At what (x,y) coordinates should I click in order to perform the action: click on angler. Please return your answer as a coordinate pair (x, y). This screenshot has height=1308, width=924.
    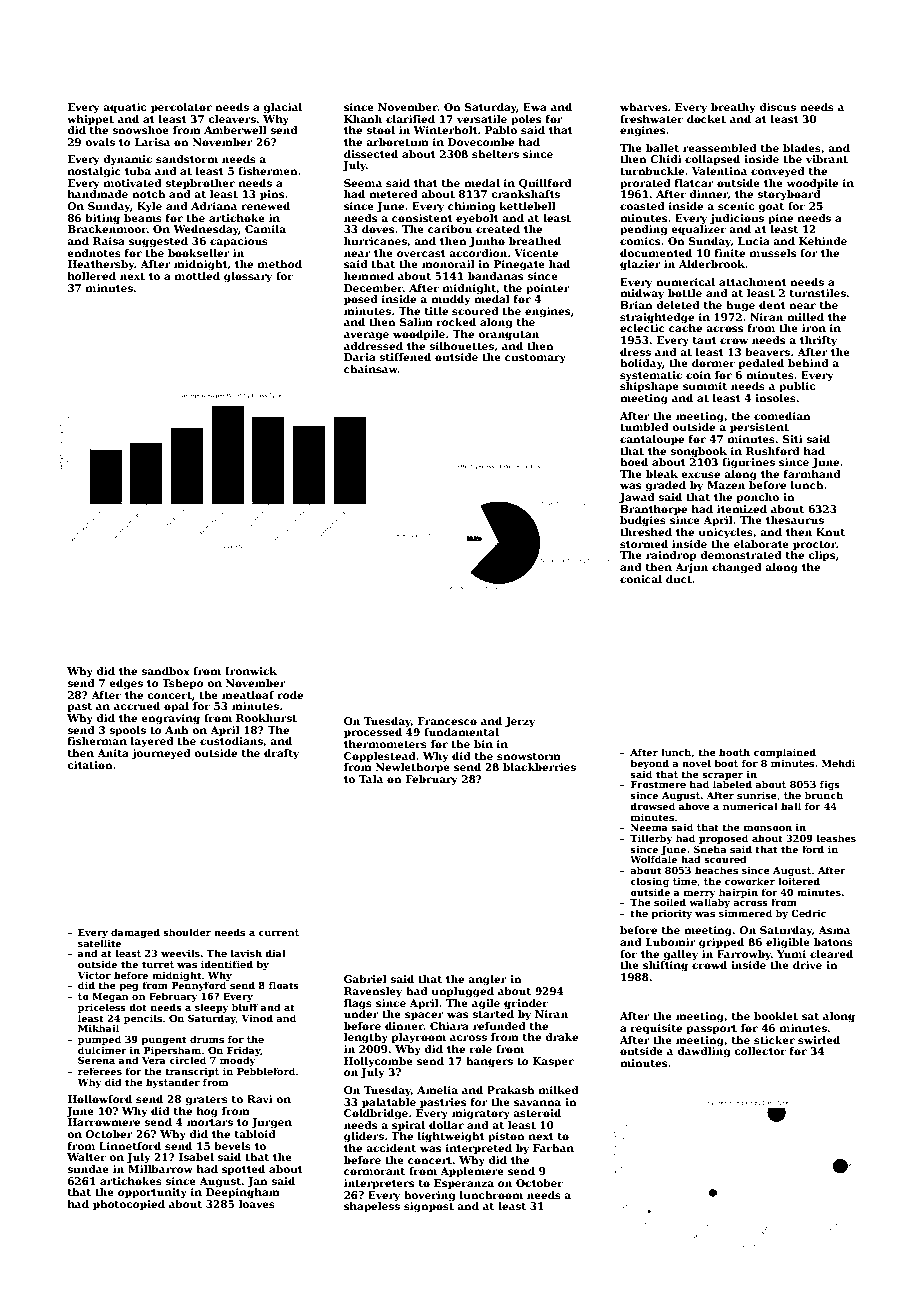
    Looking at the image, I should click on (487, 980).
